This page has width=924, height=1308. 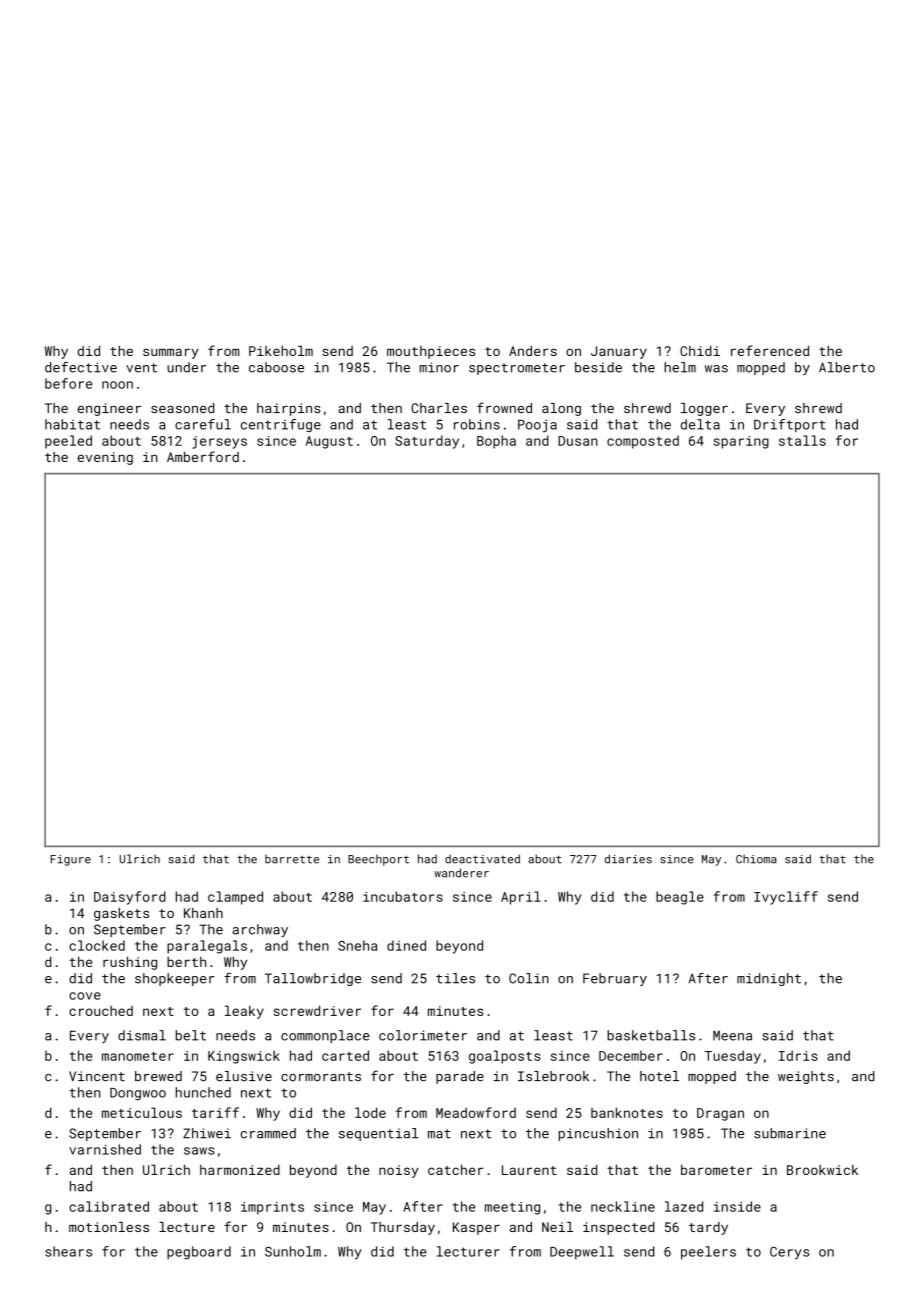 What do you see at coordinates (268, 1133) in the page?
I see `crammed` at bounding box center [268, 1133].
